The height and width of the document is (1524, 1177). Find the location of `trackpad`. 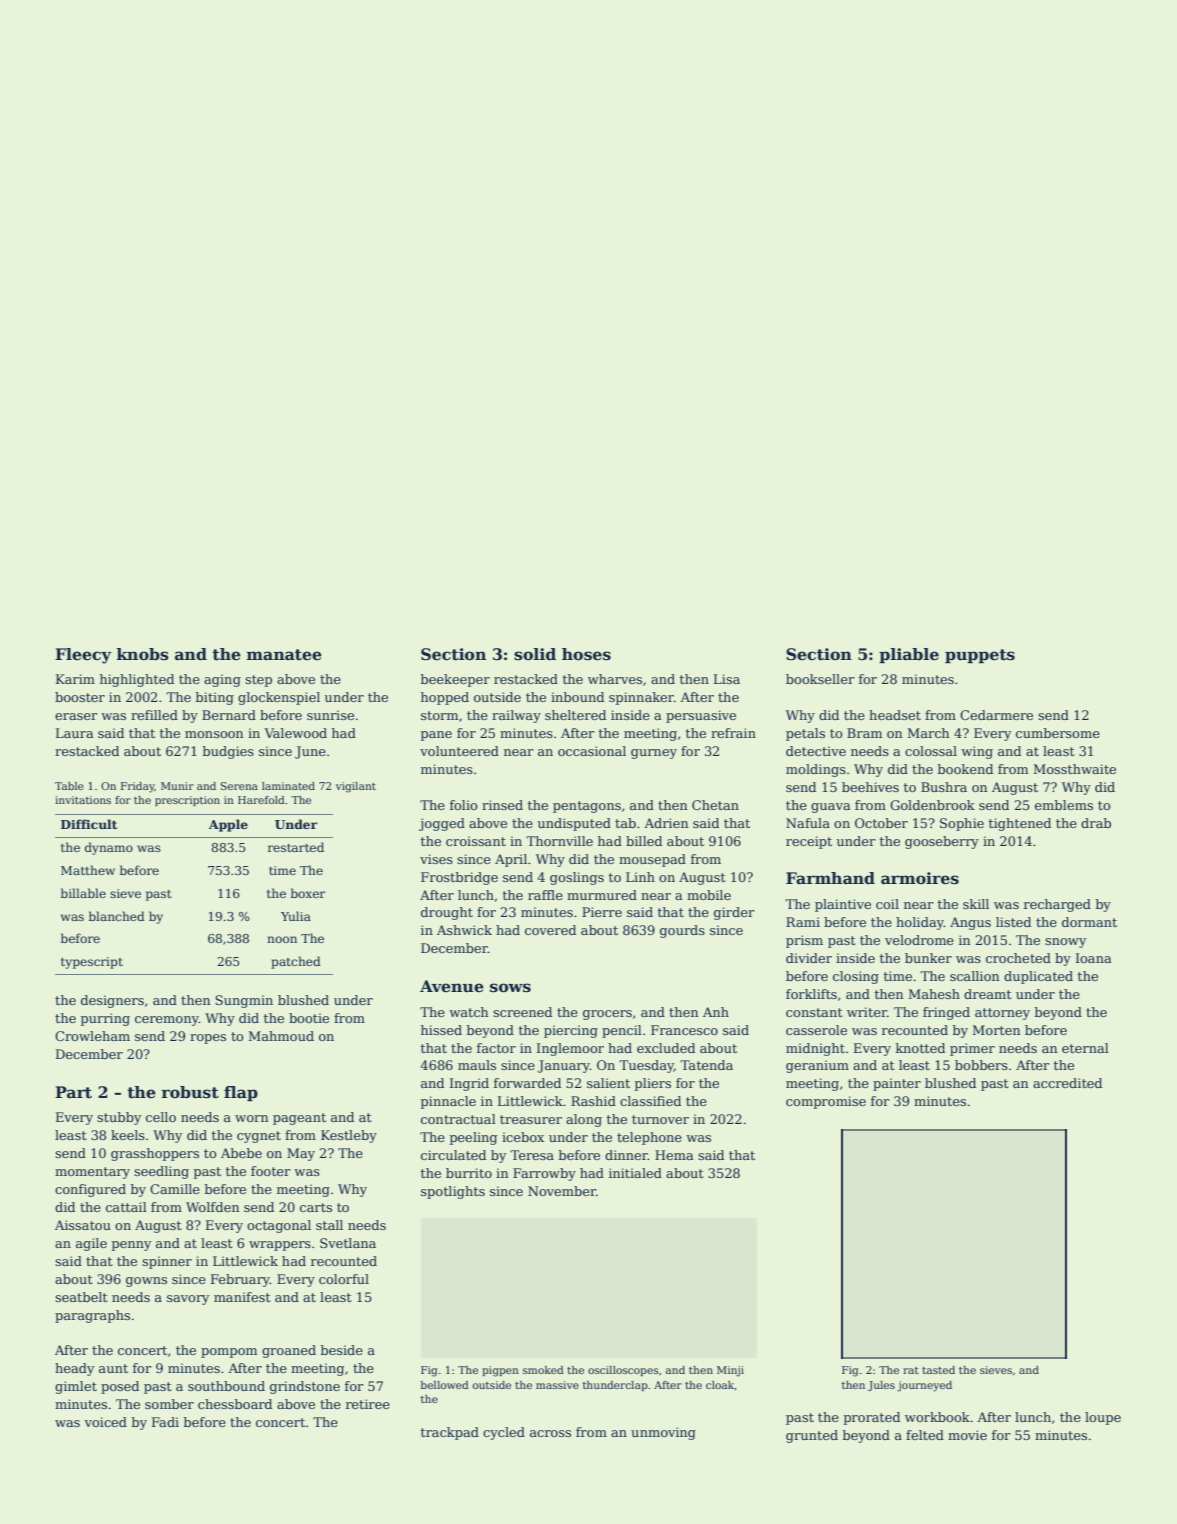

trackpad is located at coordinates (450, 1433).
